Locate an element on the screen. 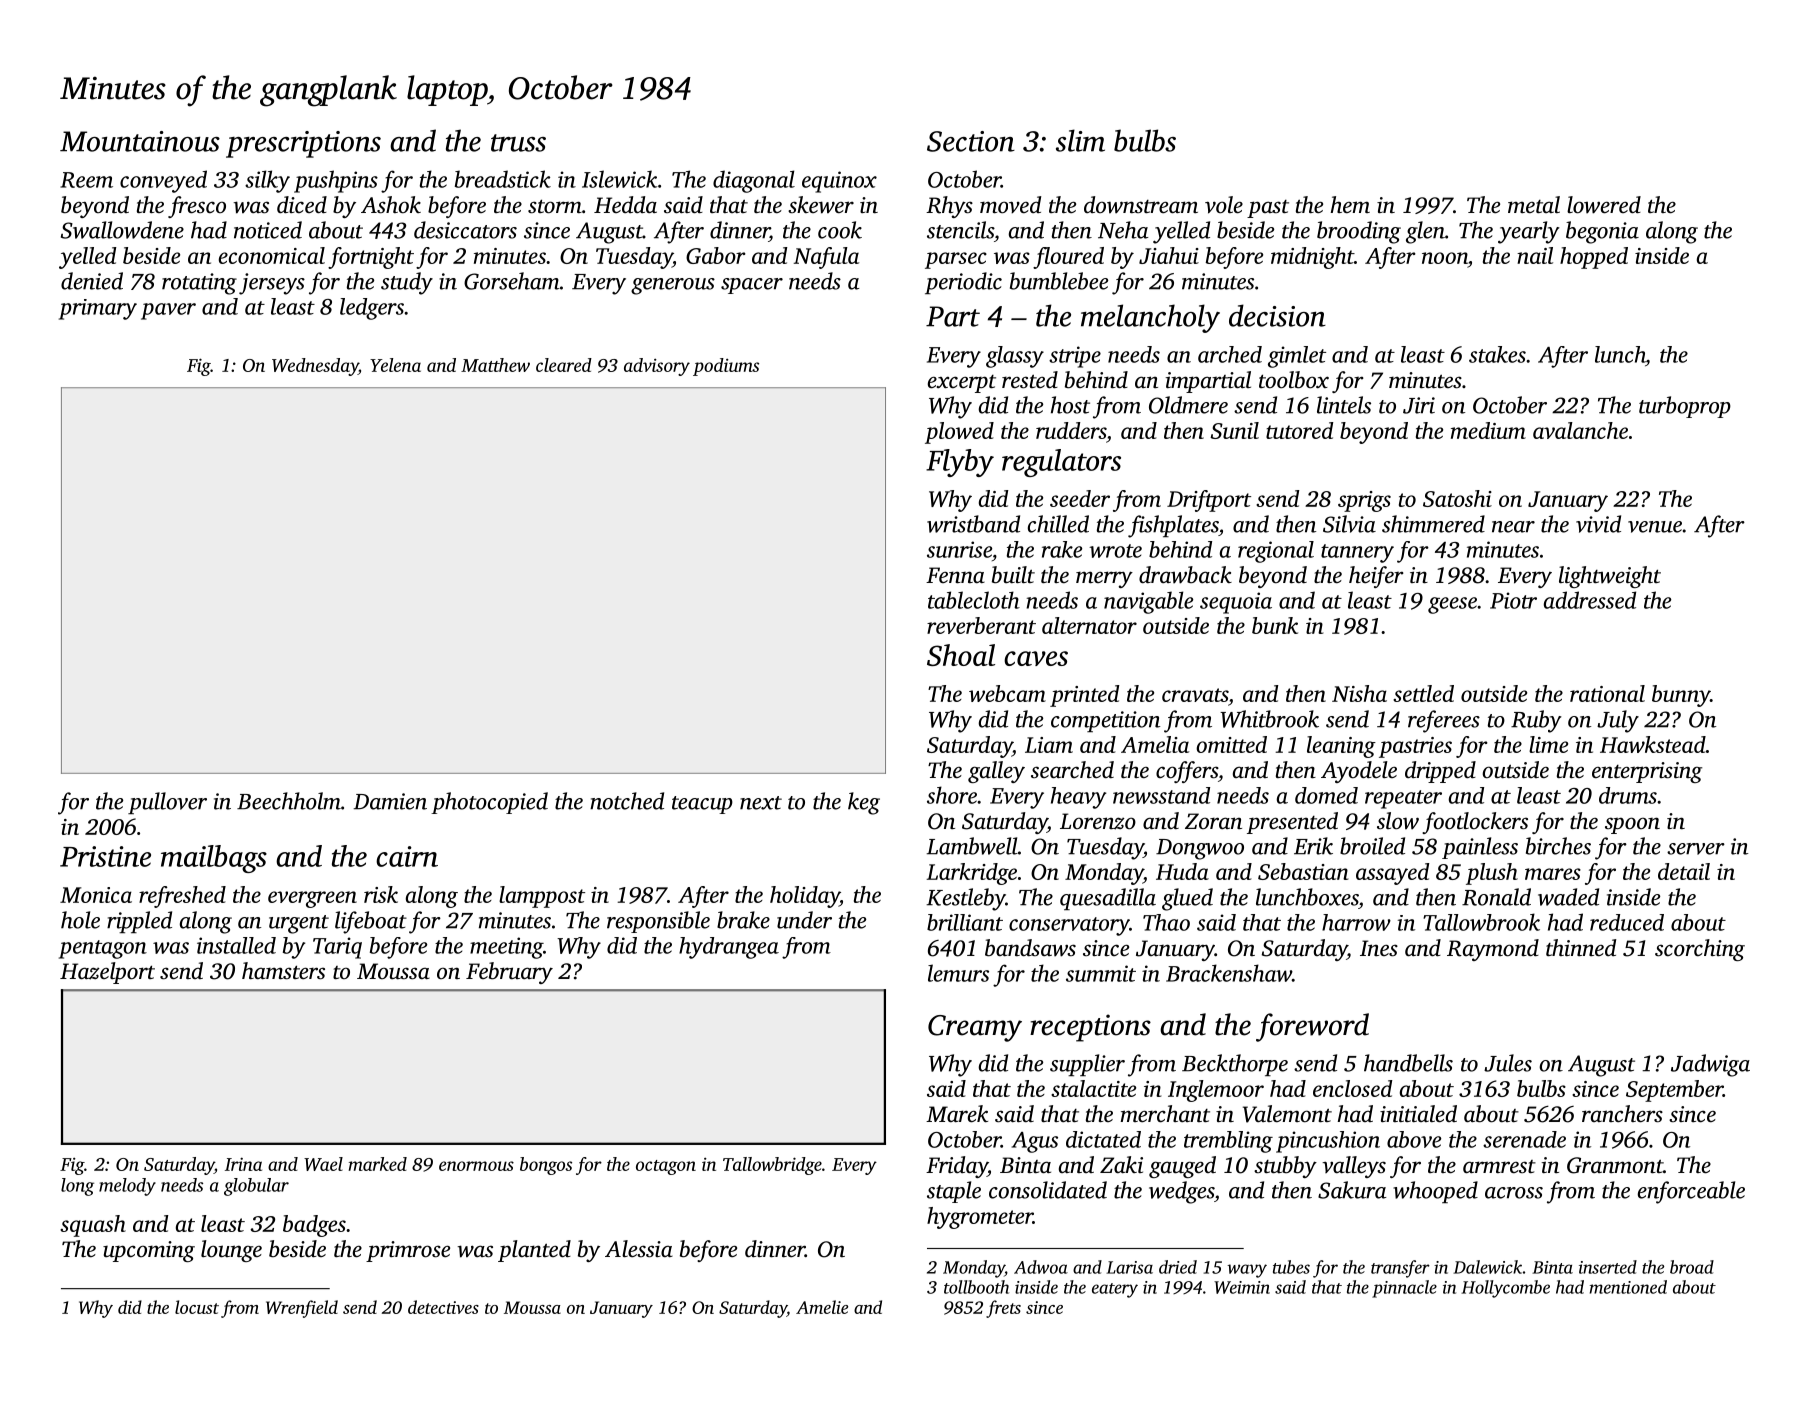 The width and height of the screenshot is (1813, 1401). scorching is located at coordinates (1700, 950).
